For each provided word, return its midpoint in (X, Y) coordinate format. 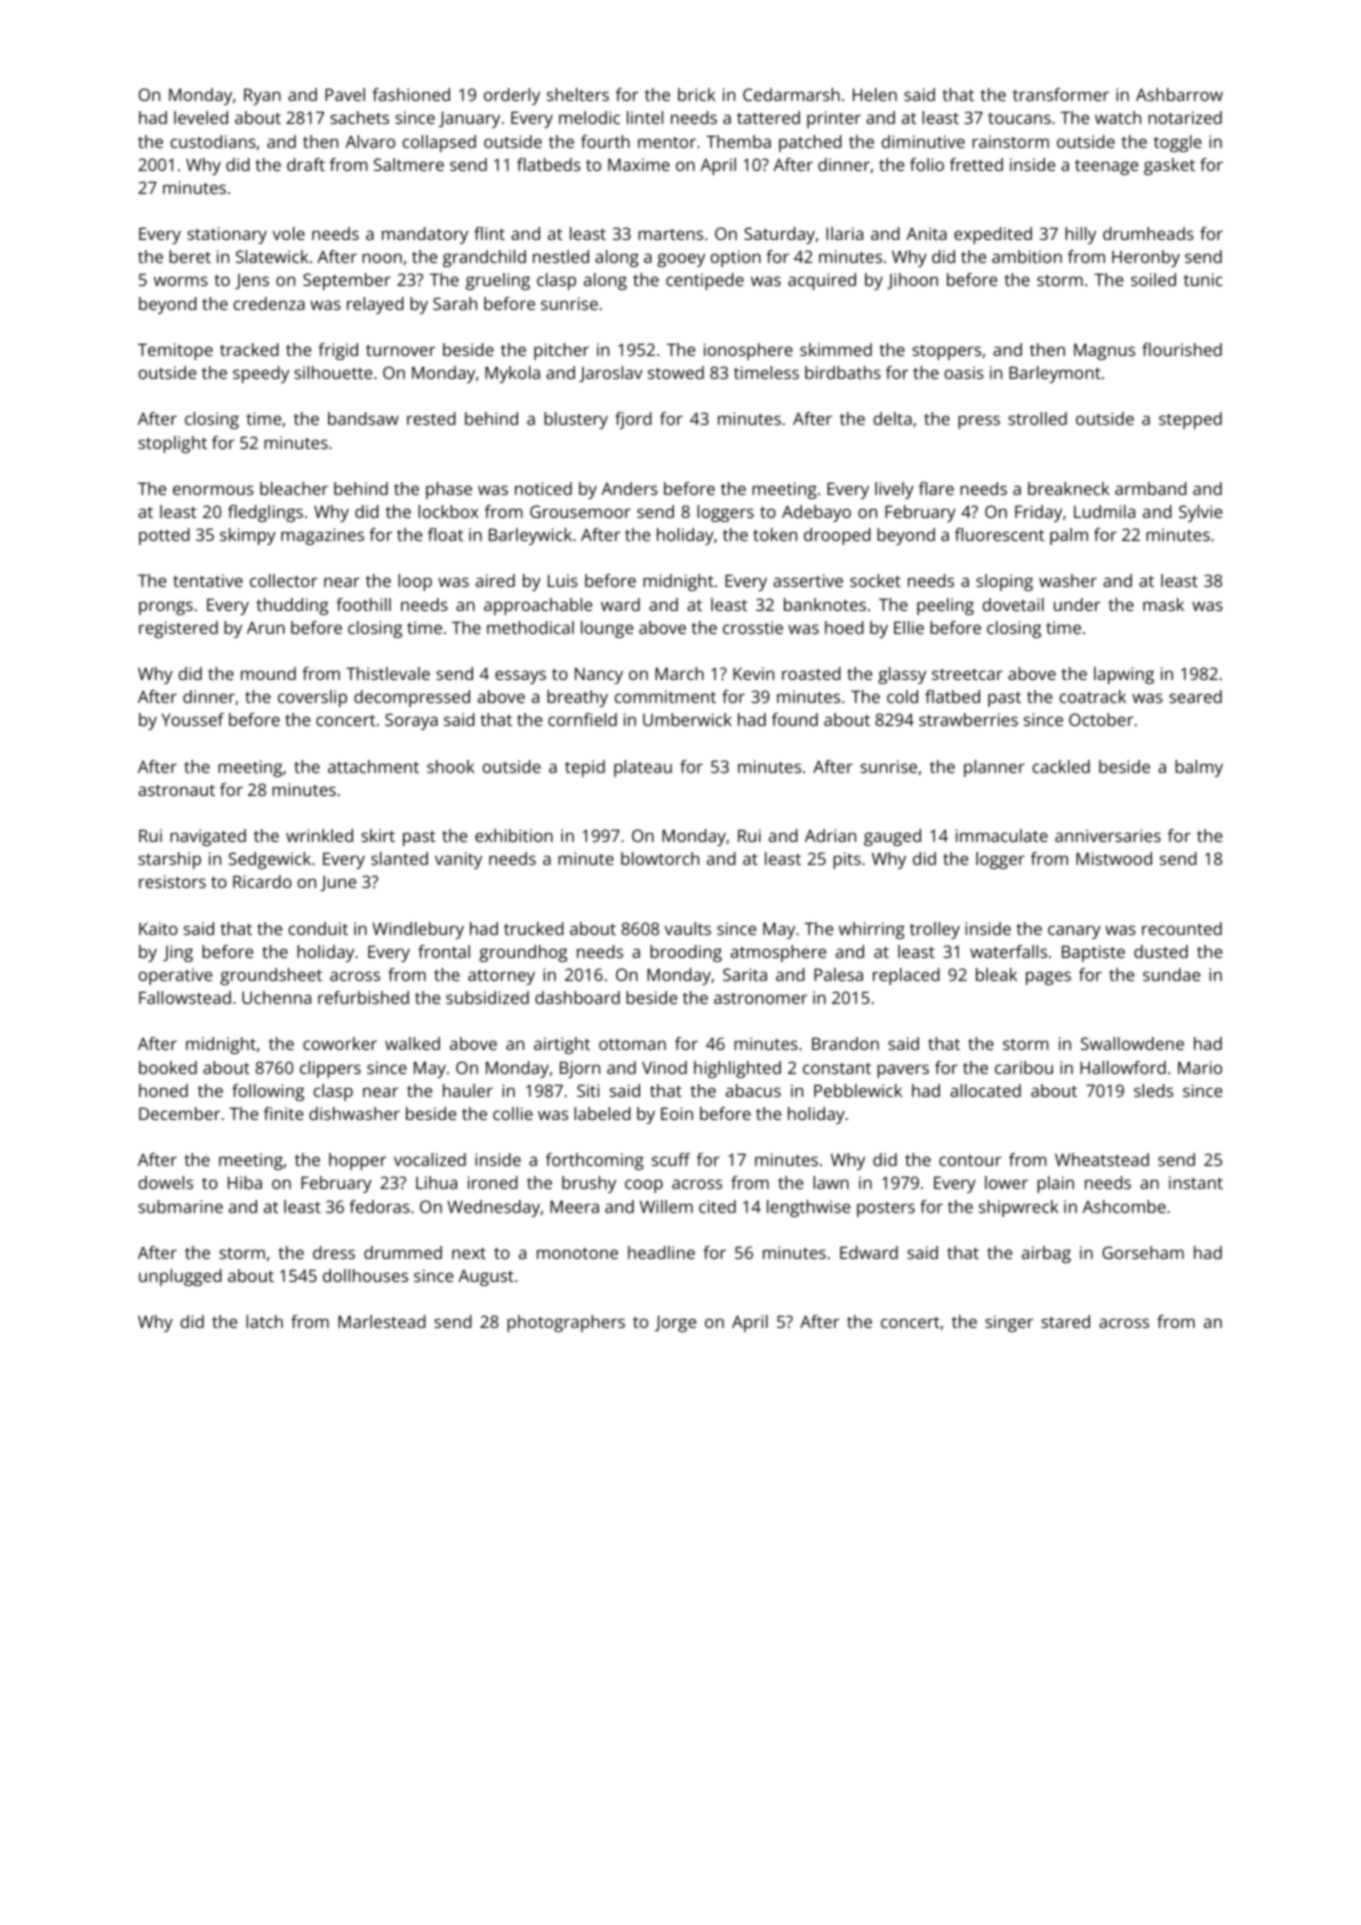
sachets (359, 117)
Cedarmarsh (791, 94)
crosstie (753, 627)
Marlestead (382, 1321)
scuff (671, 1159)
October (1101, 719)
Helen (875, 94)
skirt (378, 835)
